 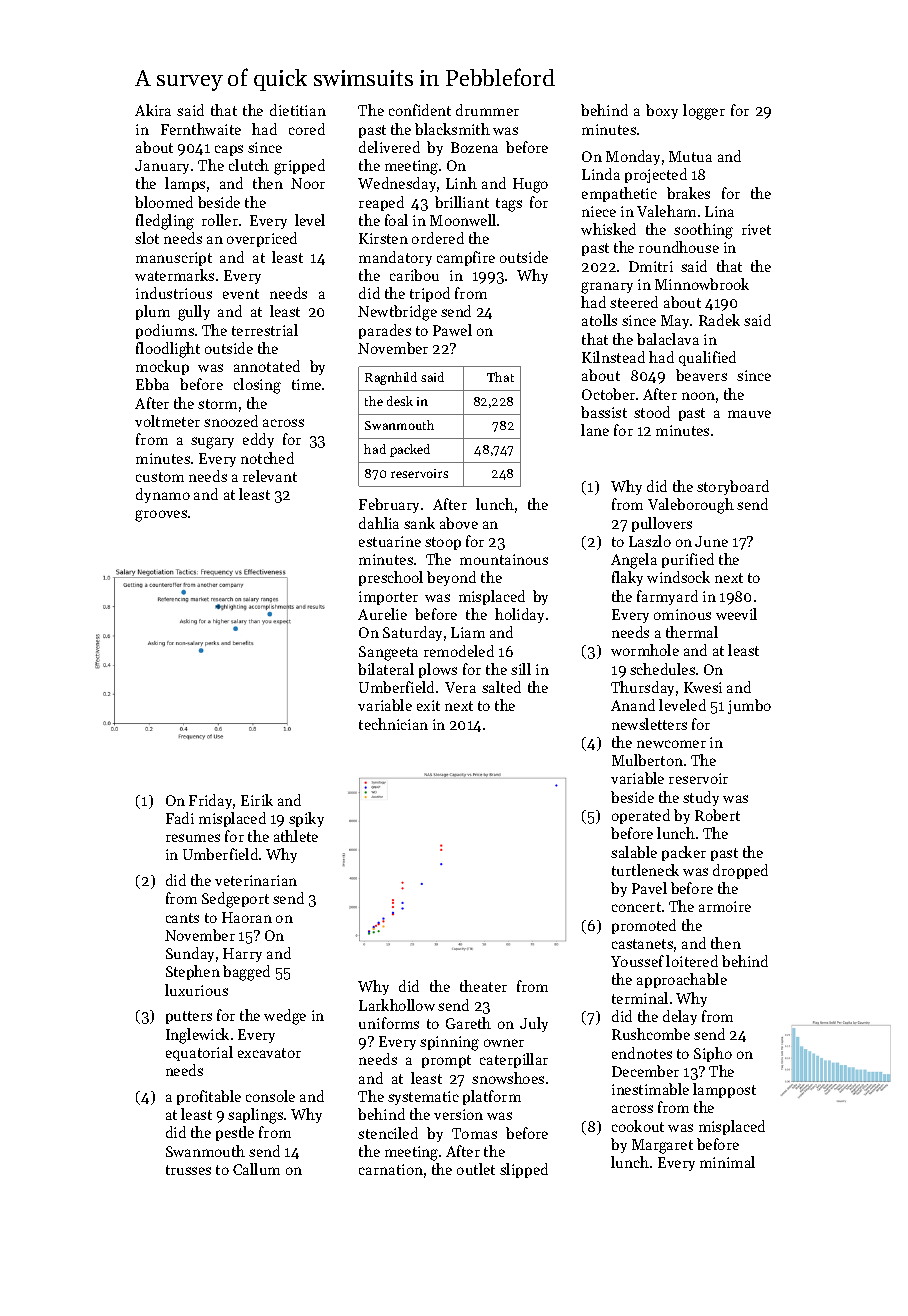 What do you see at coordinates (719, 211) in the image?
I see `Lina` at bounding box center [719, 211].
